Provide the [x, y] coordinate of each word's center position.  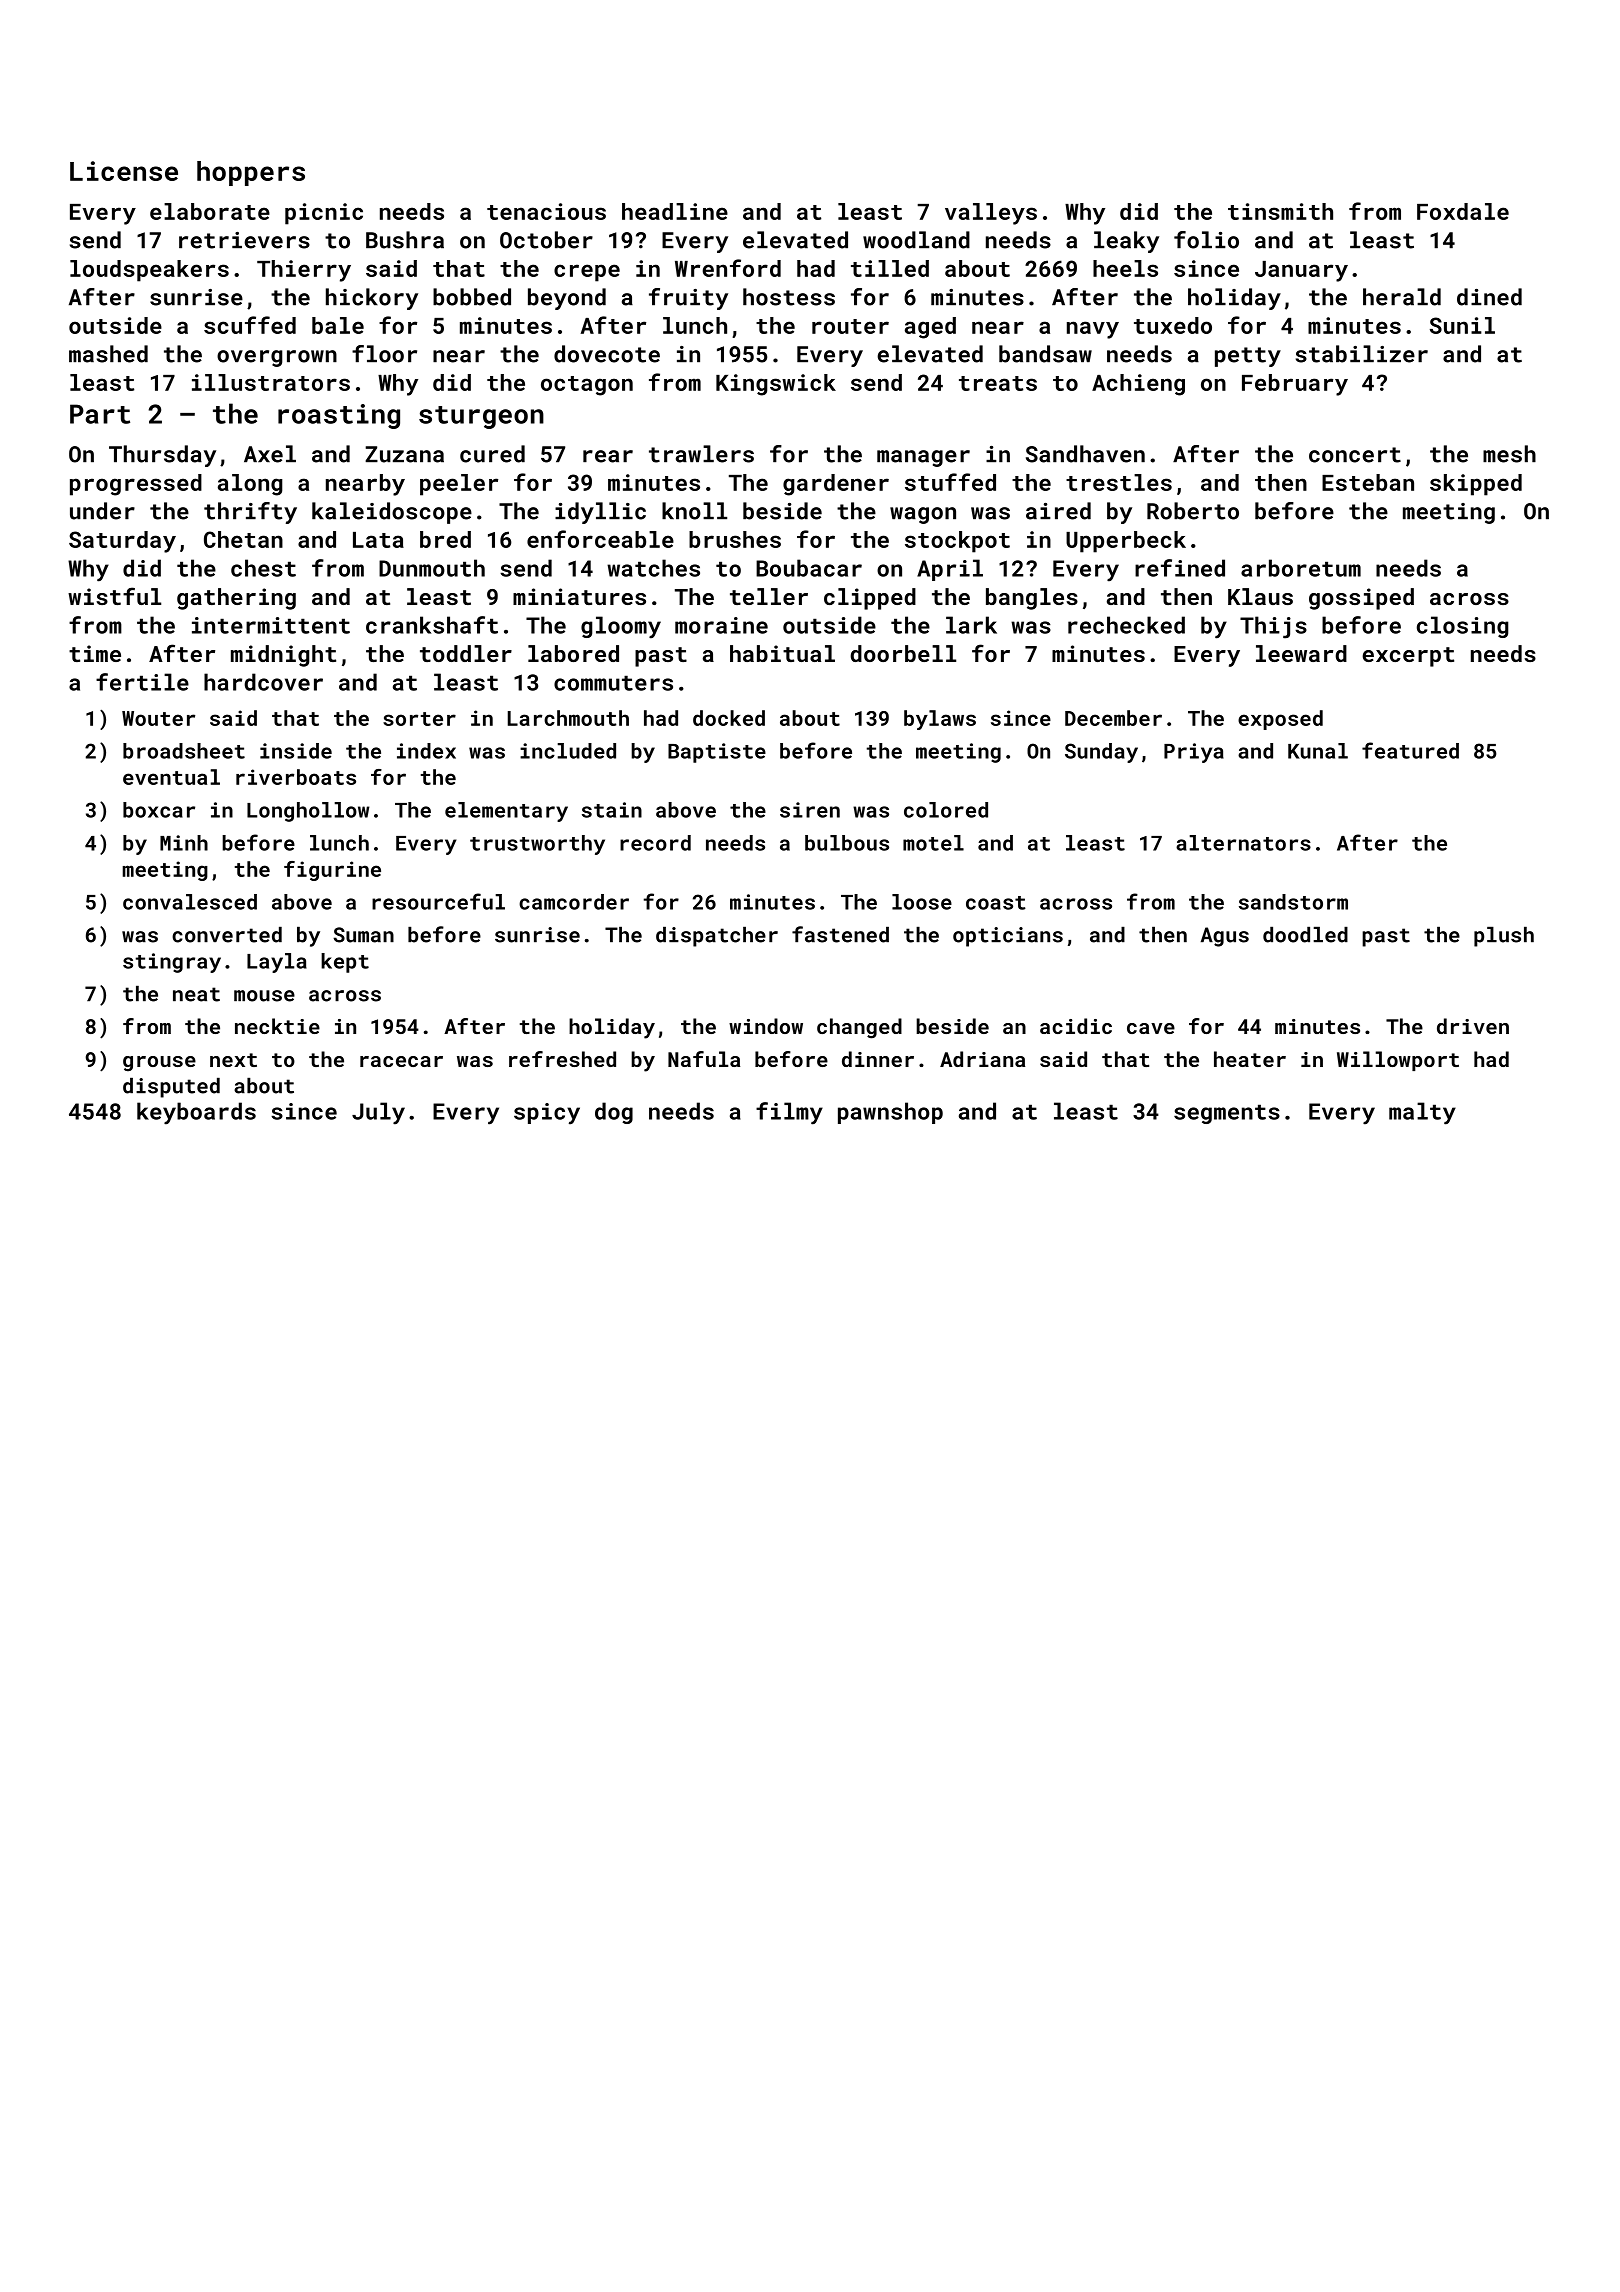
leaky [1126, 242]
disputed [171, 1088]
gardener [836, 485]
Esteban [1368, 482]
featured [1410, 750]
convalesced [190, 902]
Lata [378, 540]
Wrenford [728, 268]
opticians [1008, 937]
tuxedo [1173, 325]
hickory [372, 299]
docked [729, 718]
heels [1125, 268]
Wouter [158, 718]
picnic [324, 214]
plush [1504, 937]
